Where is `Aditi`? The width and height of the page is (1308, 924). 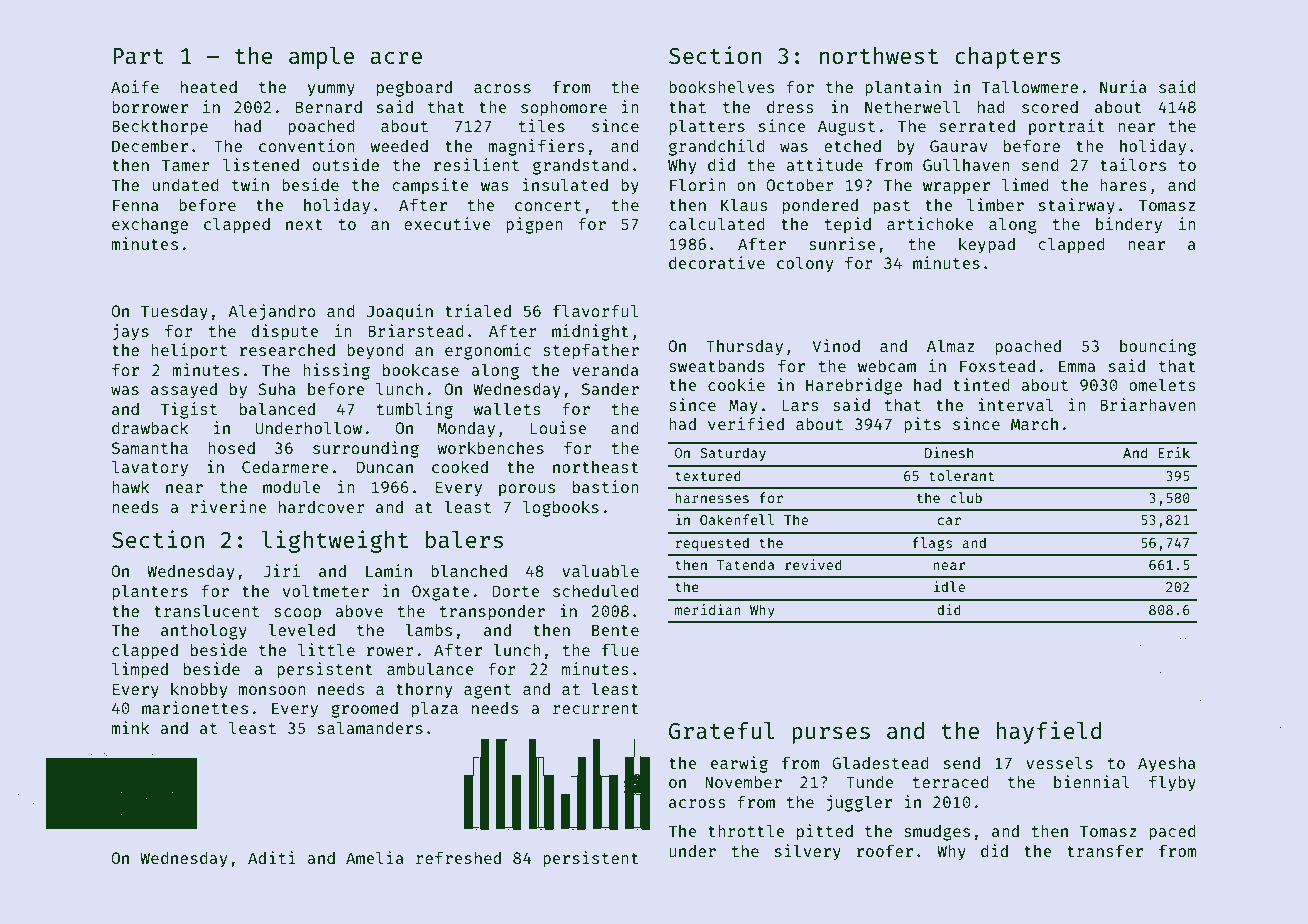
Aditi is located at coordinates (272, 857).
